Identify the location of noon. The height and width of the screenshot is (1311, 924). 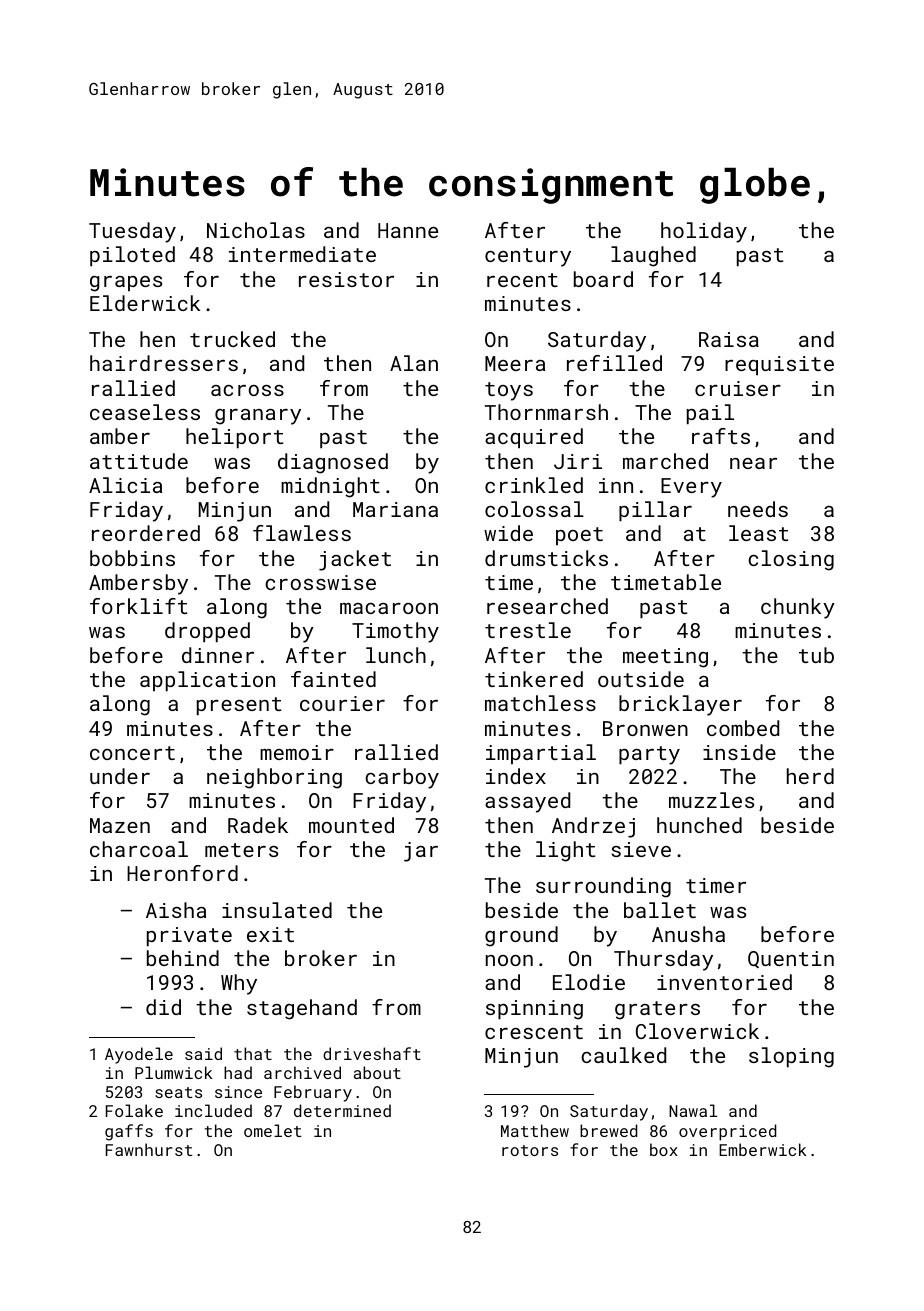
(509, 960).
